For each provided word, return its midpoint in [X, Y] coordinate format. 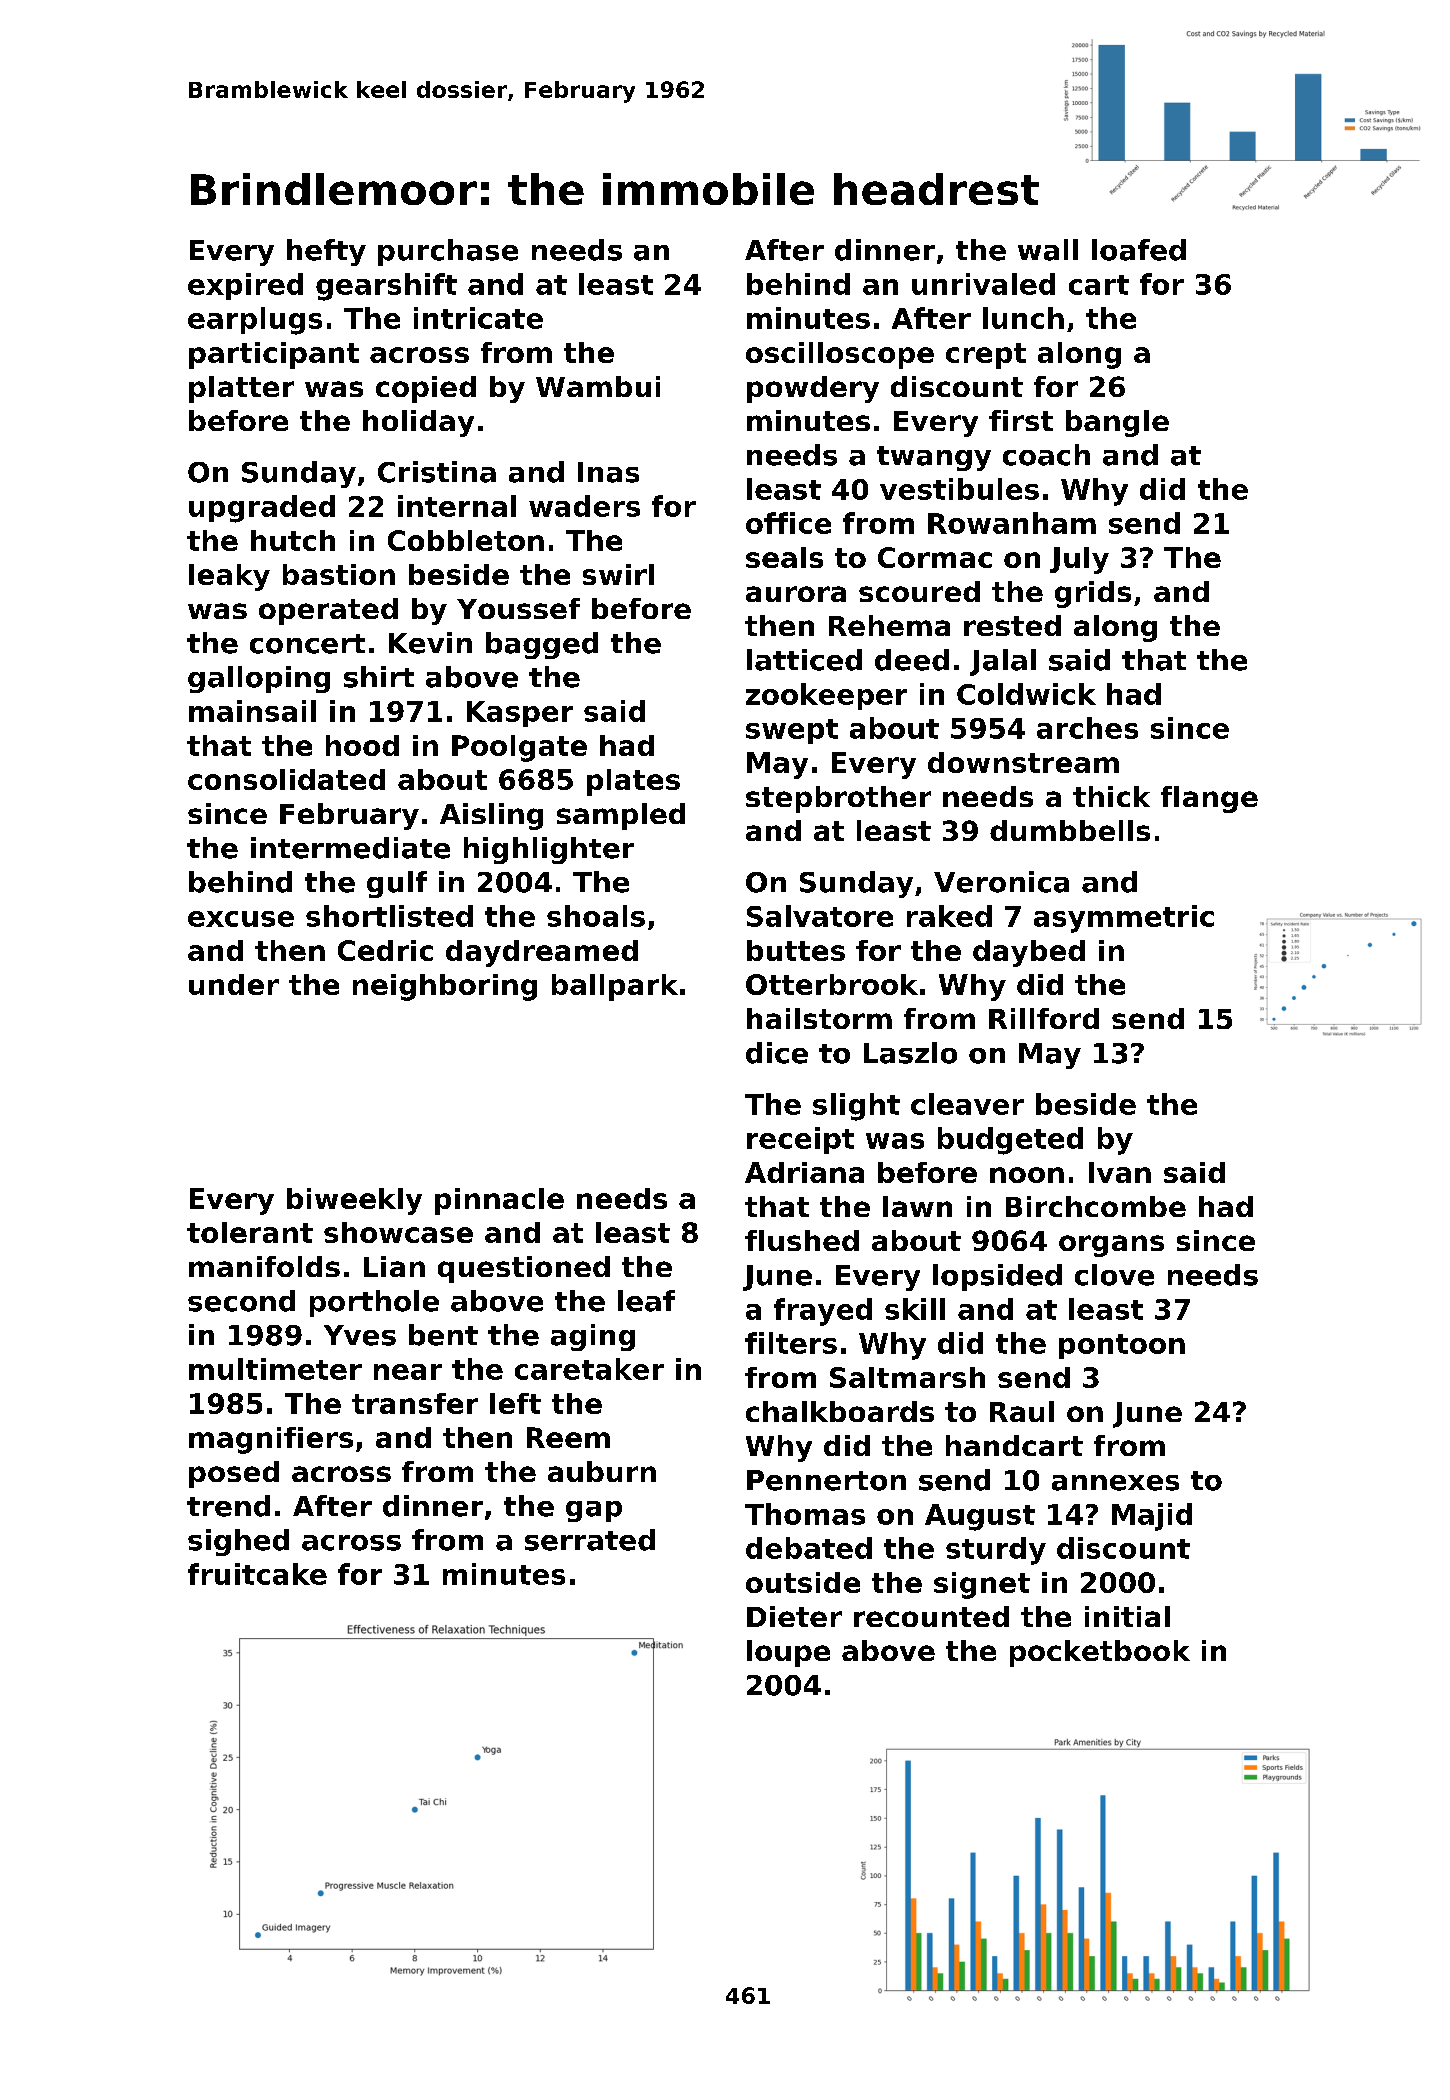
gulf [397, 884]
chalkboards [840, 1411]
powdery [813, 389]
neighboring [445, 987]
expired [245, 286]
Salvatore [820, 916]
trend [228, 1506]
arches [1087, 728]
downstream [1023, 762]
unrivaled [983, 284]
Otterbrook [832, 984]
